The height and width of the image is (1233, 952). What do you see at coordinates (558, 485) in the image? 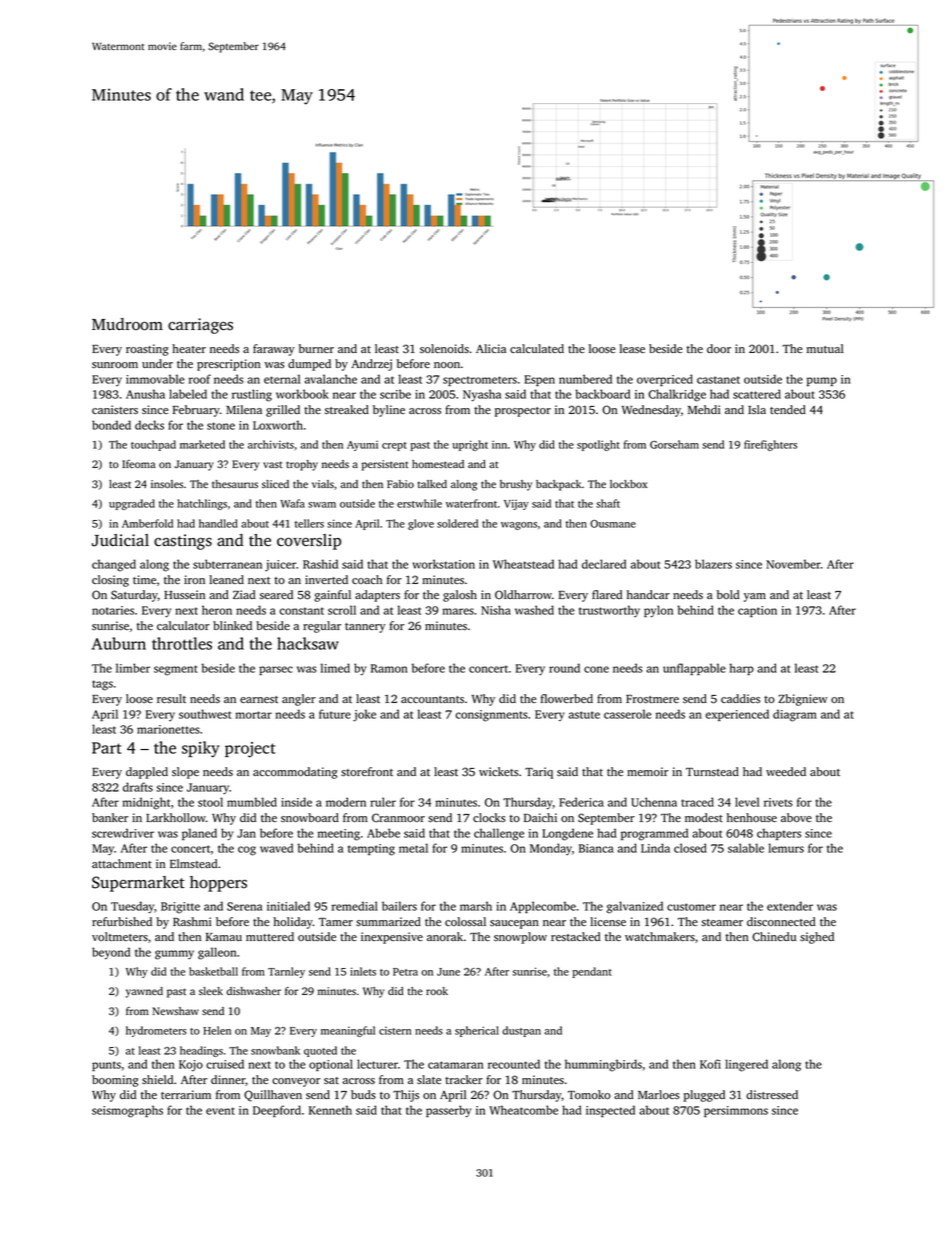
I see `backpack` at bounding box center [558, 485].
